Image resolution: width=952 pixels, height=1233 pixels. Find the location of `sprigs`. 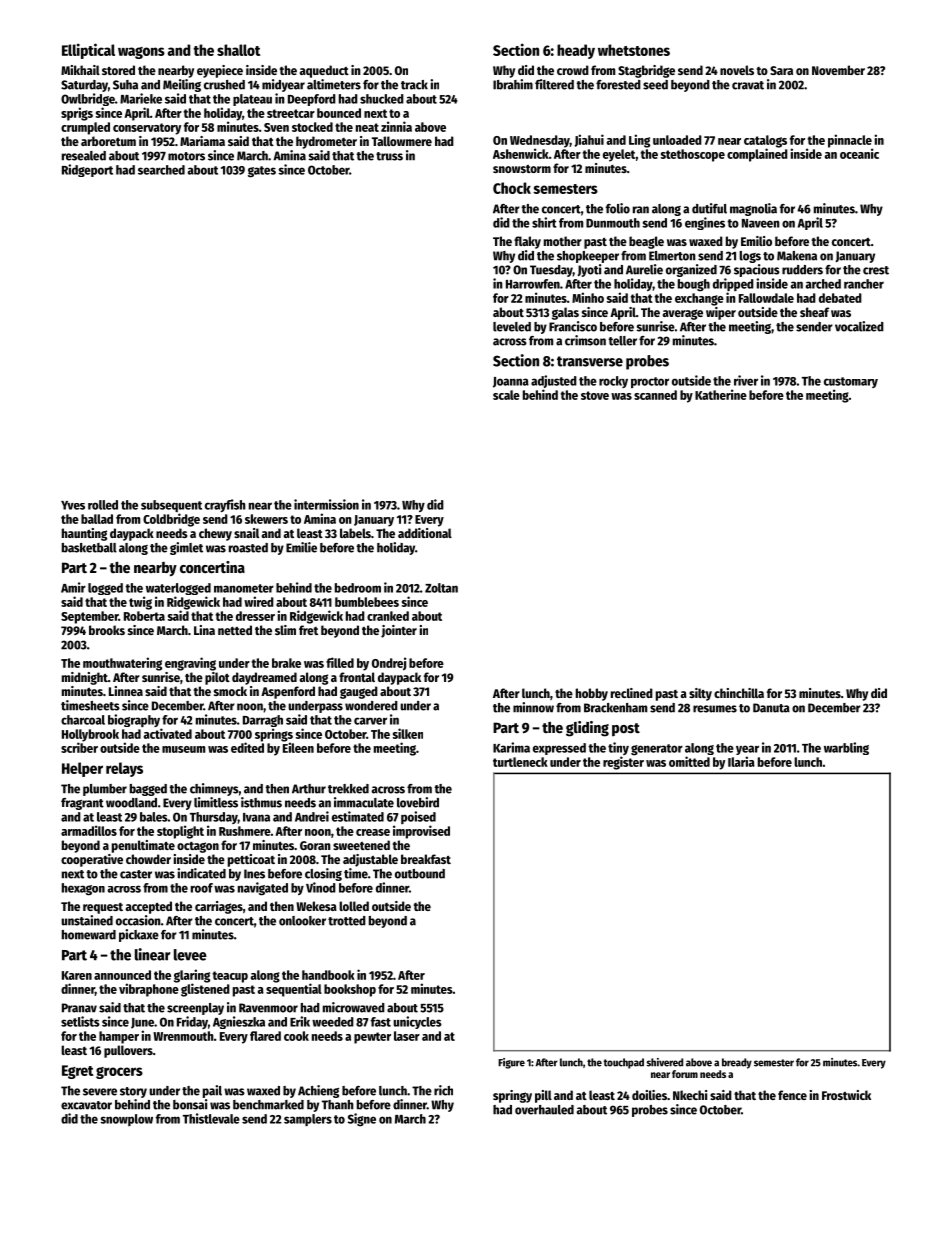

sprigs is located at coordinates (77, 114).
